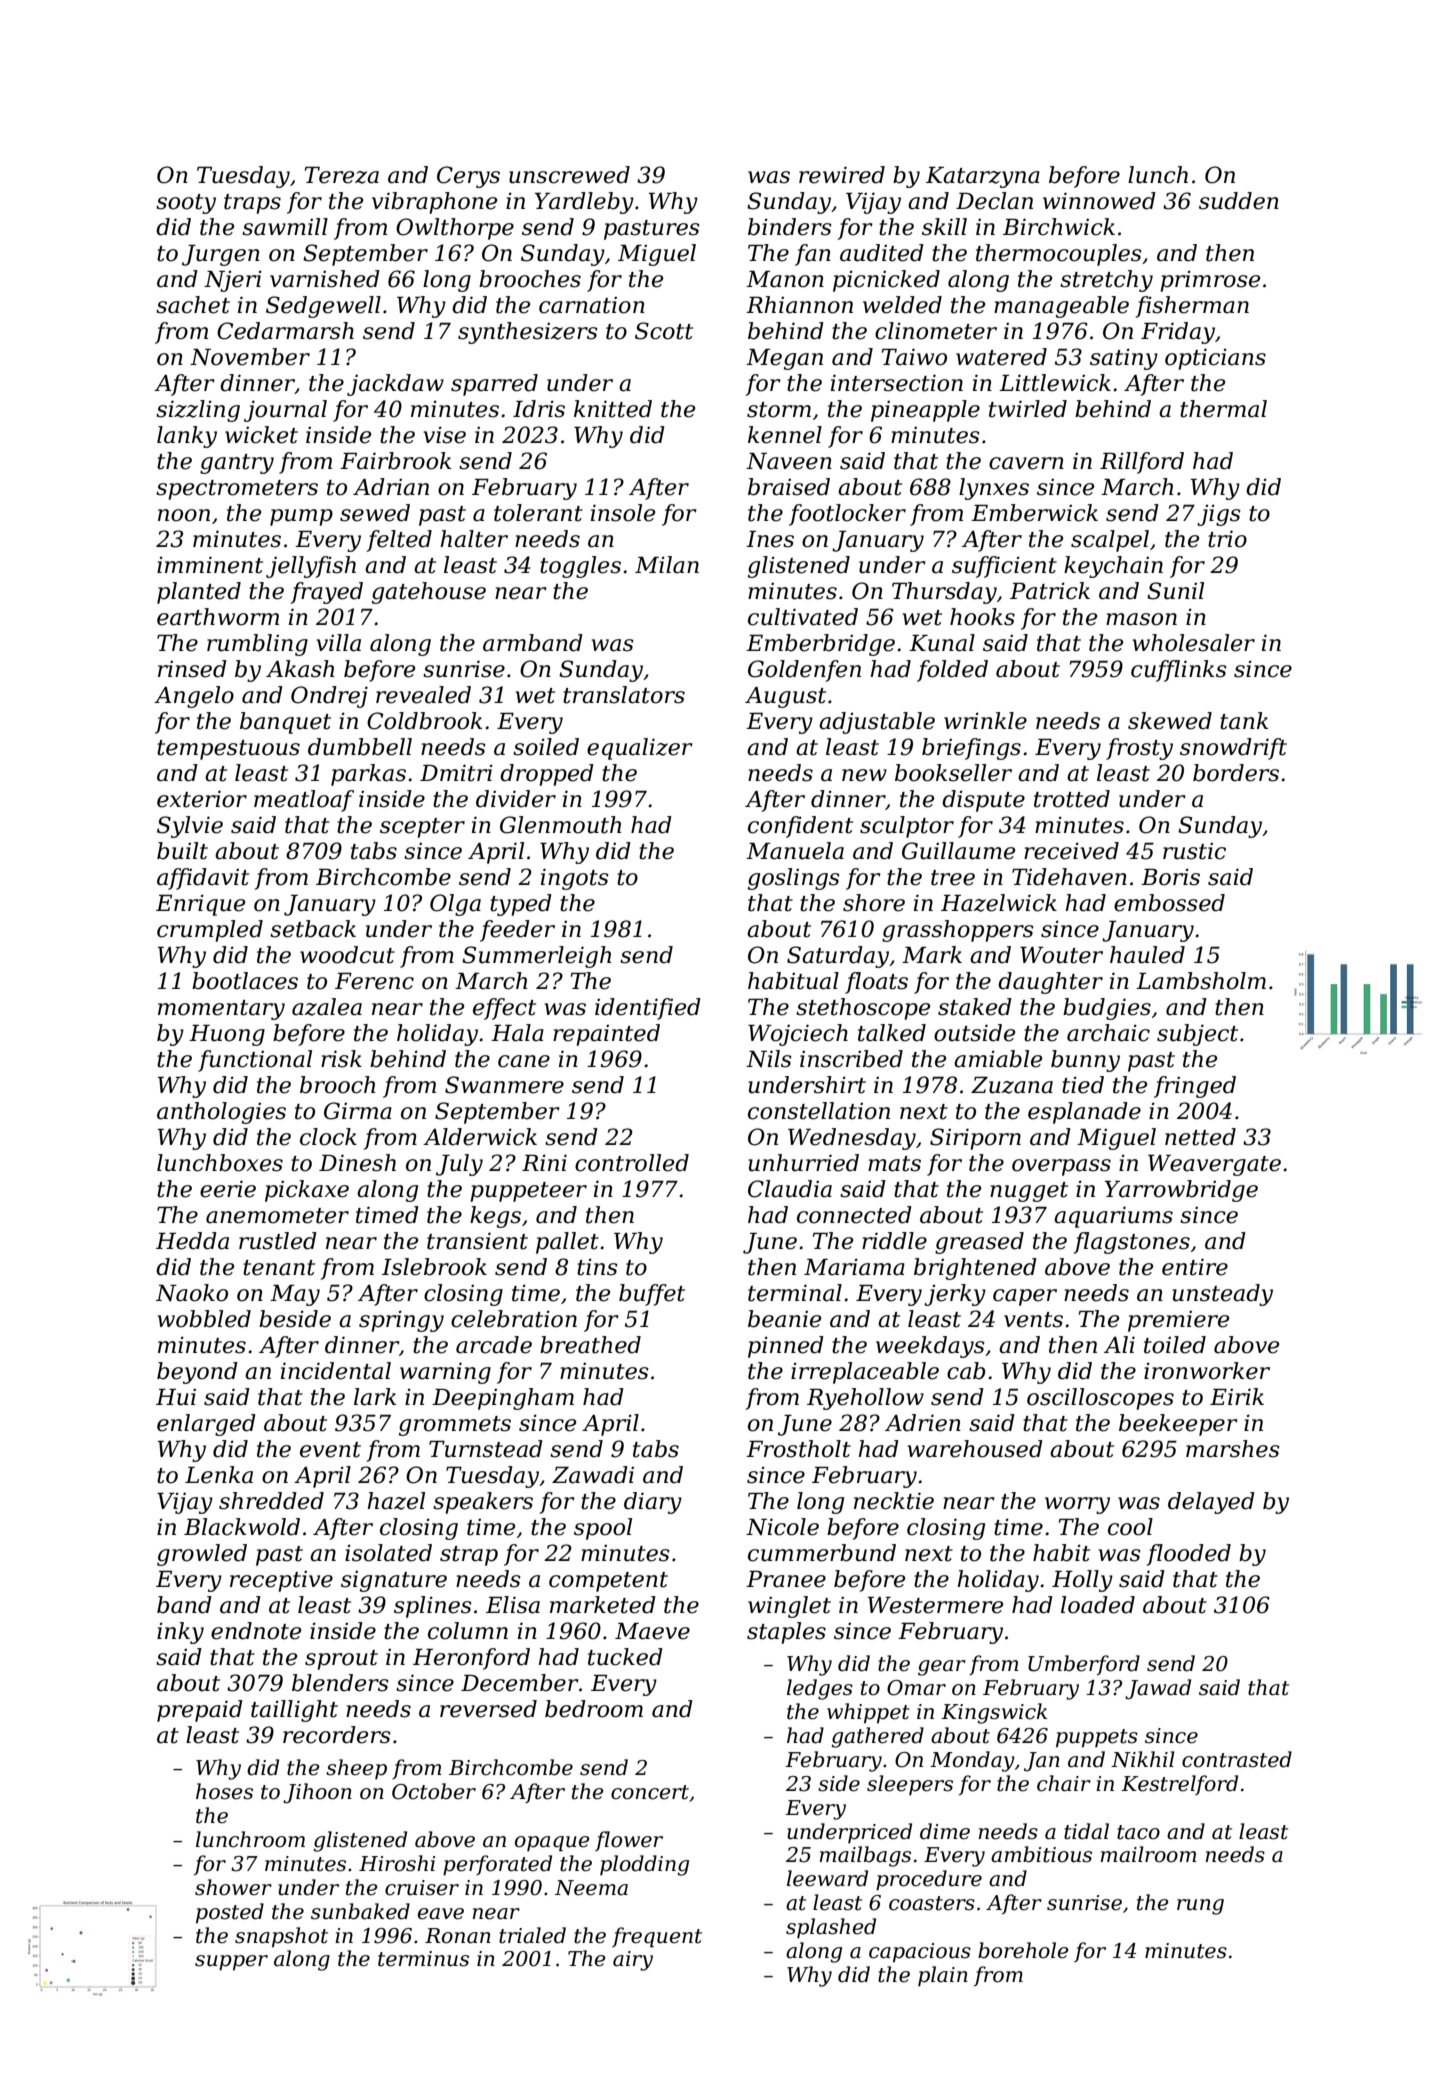 This screenshot has height=2100, width=1450. What do you see at coordinates (375, 513) in the screenshot?
I see `sewed` at bounding box center [375, 513].
